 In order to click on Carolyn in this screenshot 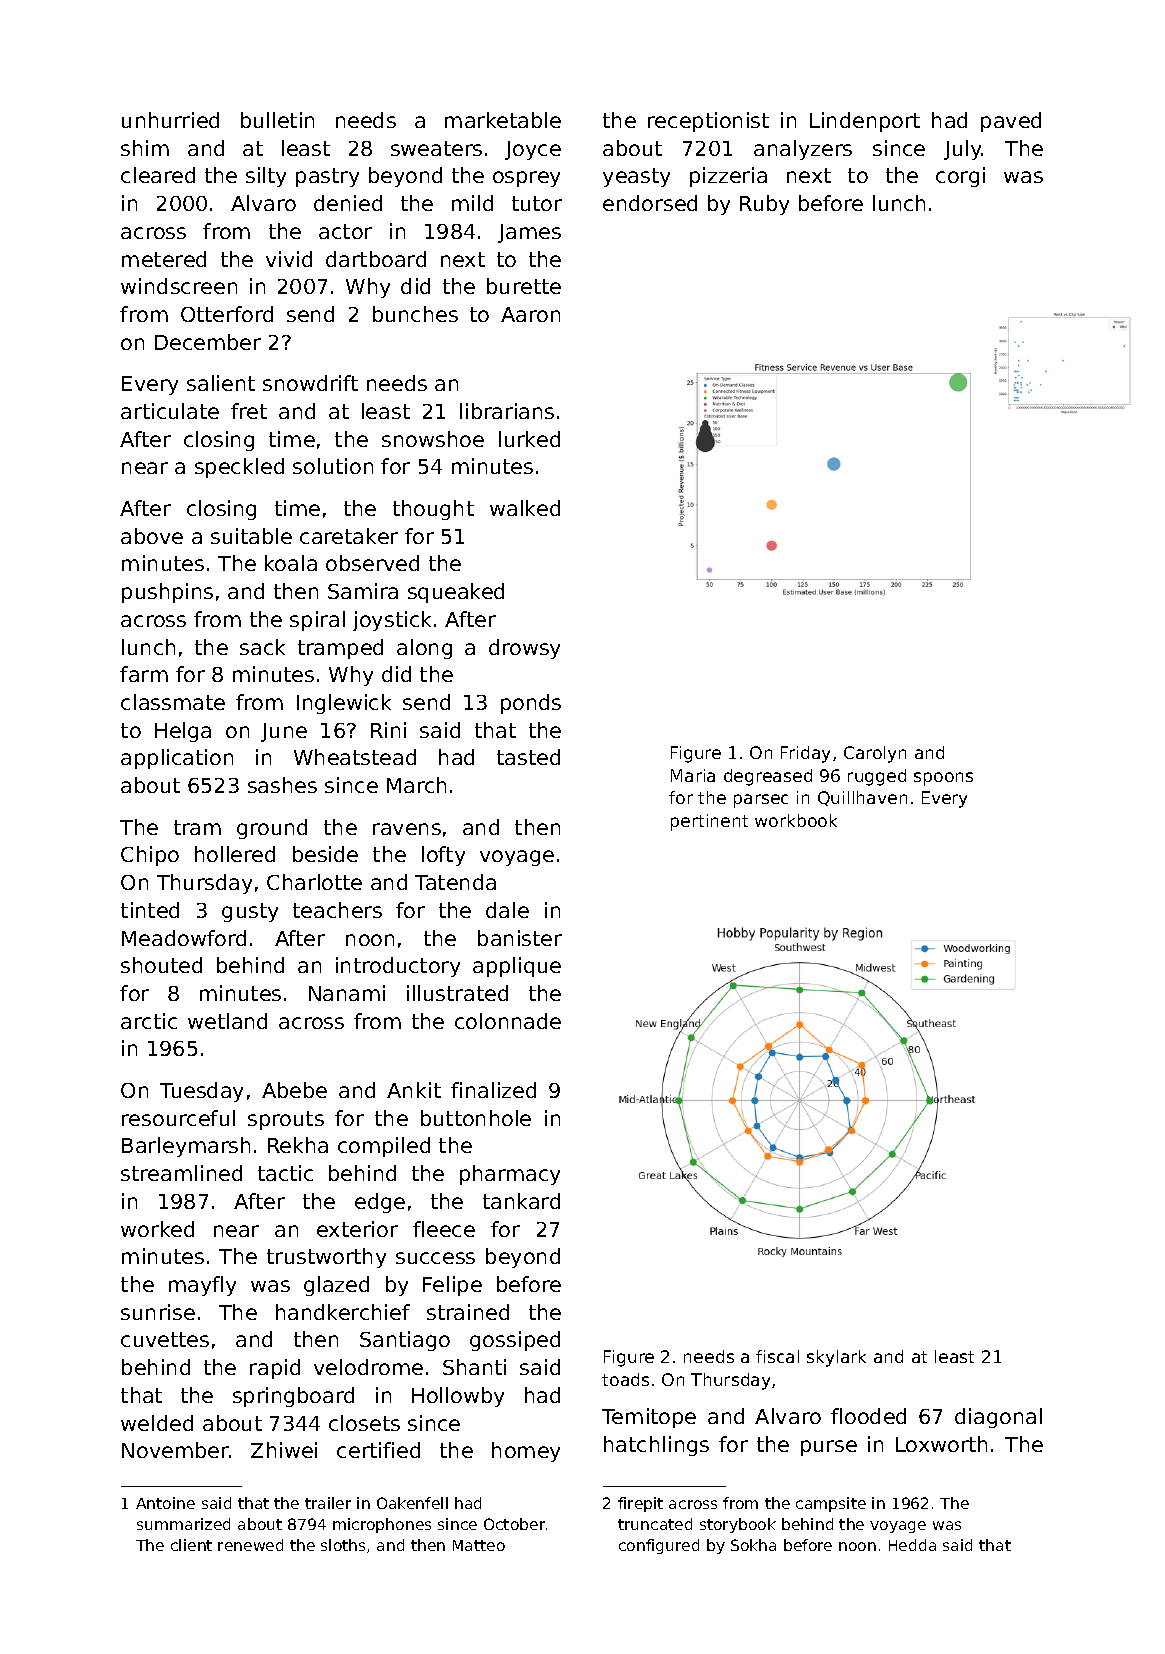, I will do `click(875, 754)`.
